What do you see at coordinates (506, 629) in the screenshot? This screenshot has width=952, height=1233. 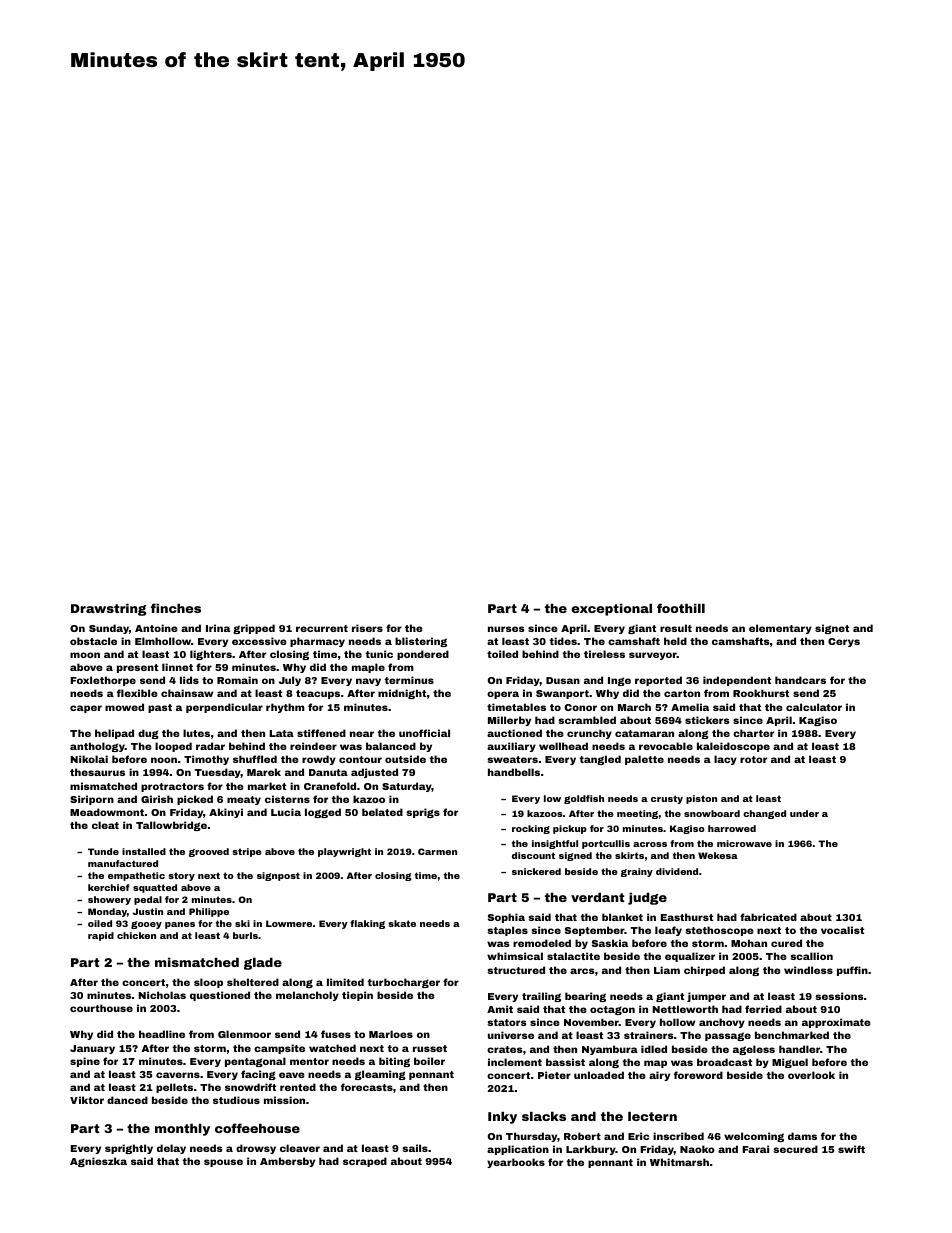 I see `nurses` at bounding box center [506, 629].
